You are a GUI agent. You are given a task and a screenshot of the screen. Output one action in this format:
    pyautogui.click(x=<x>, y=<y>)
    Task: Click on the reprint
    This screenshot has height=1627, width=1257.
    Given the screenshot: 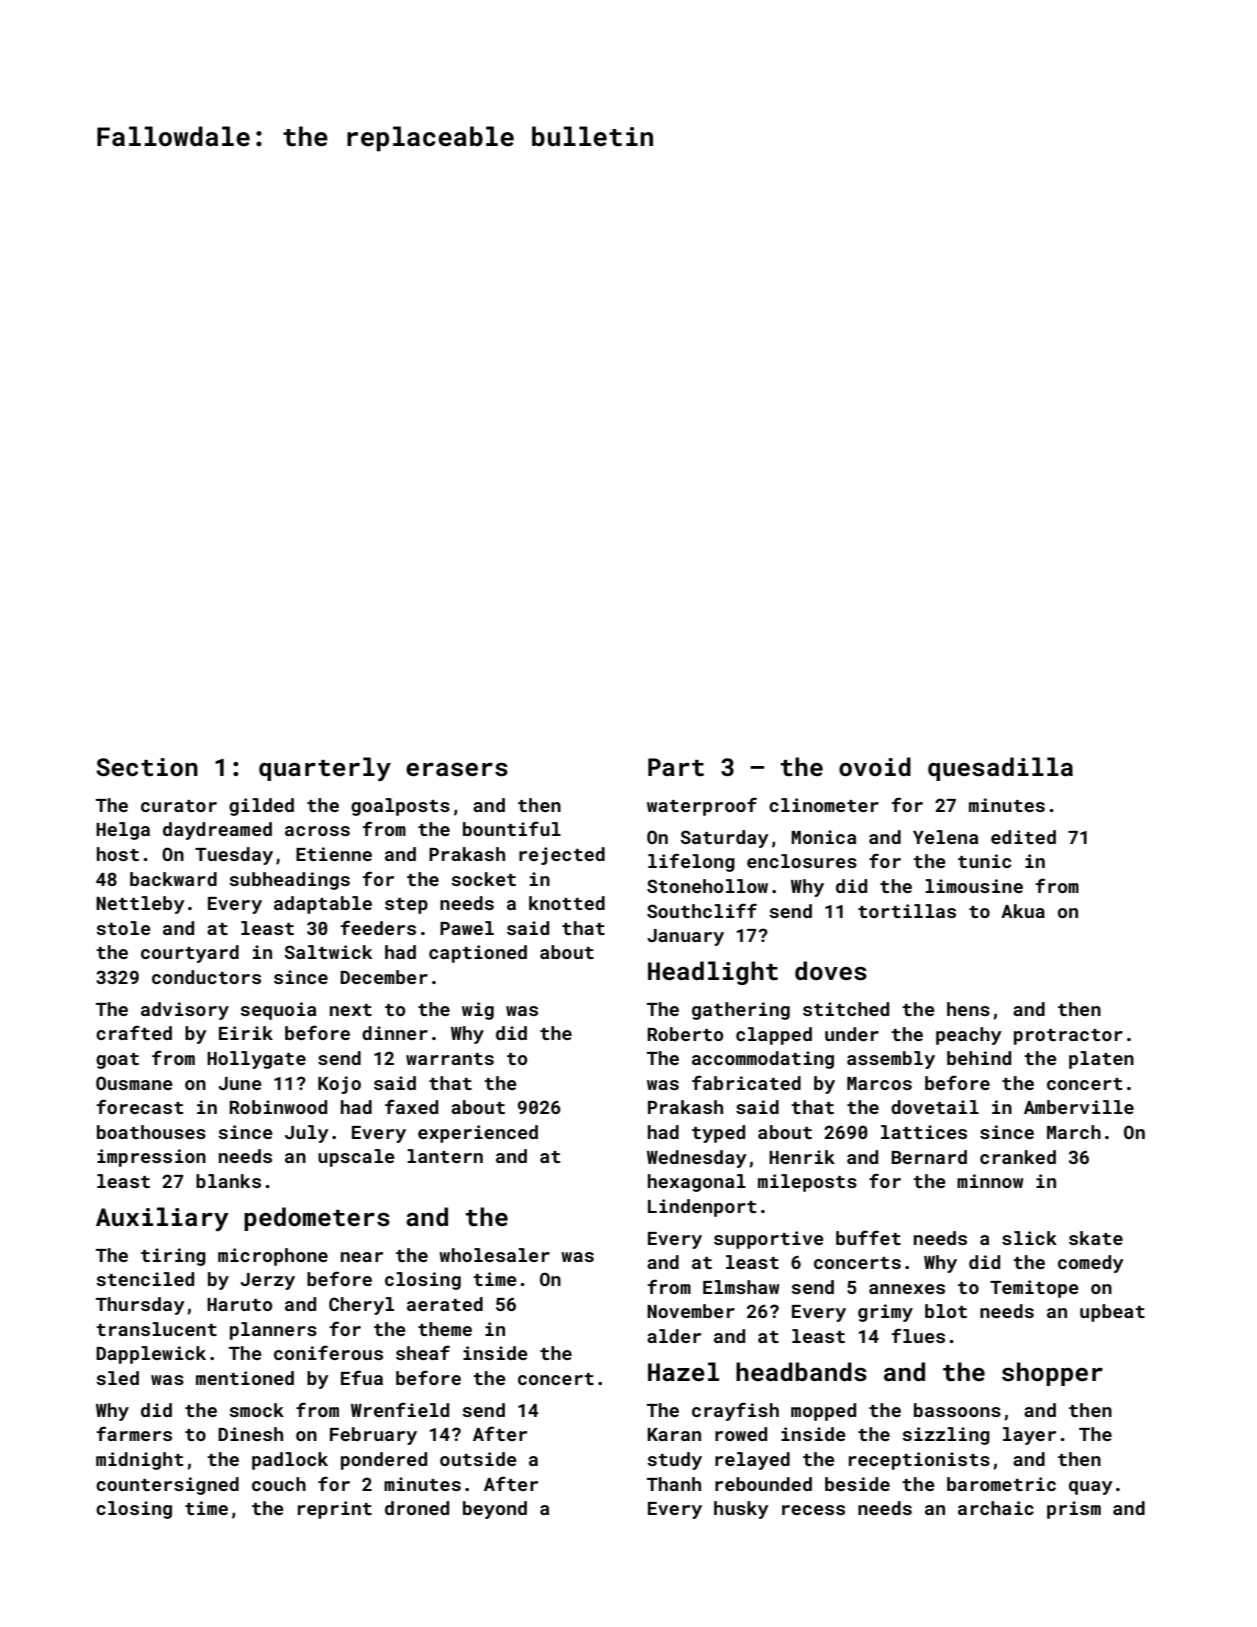 What is the action you would take?
    pyautogui.click(x=335, y=1510)
